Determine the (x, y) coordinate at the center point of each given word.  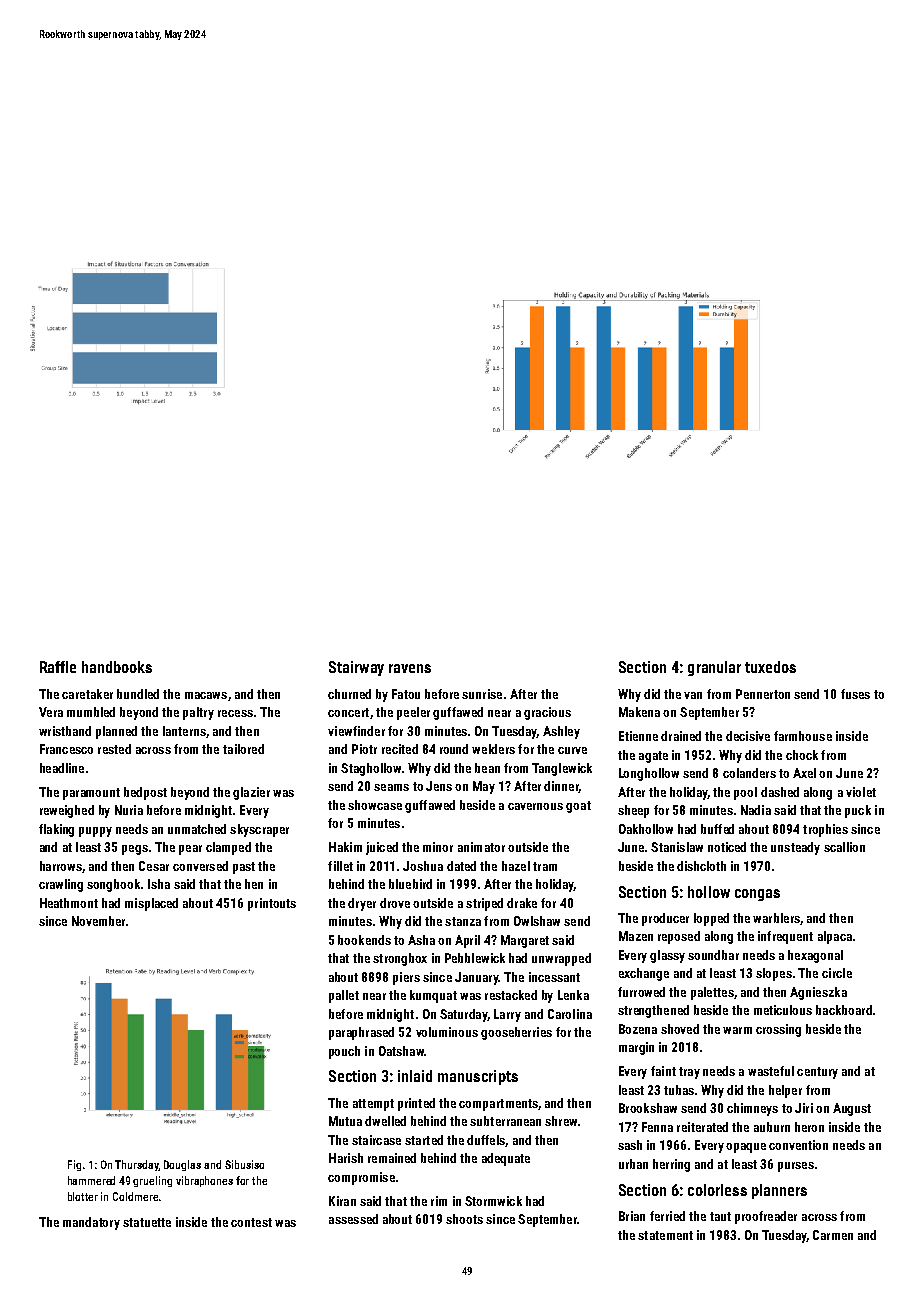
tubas (679, 1090)
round (454, 749)
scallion (844, 847)
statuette (147, 1222)
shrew (561, 1121)
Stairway (356, 668)
